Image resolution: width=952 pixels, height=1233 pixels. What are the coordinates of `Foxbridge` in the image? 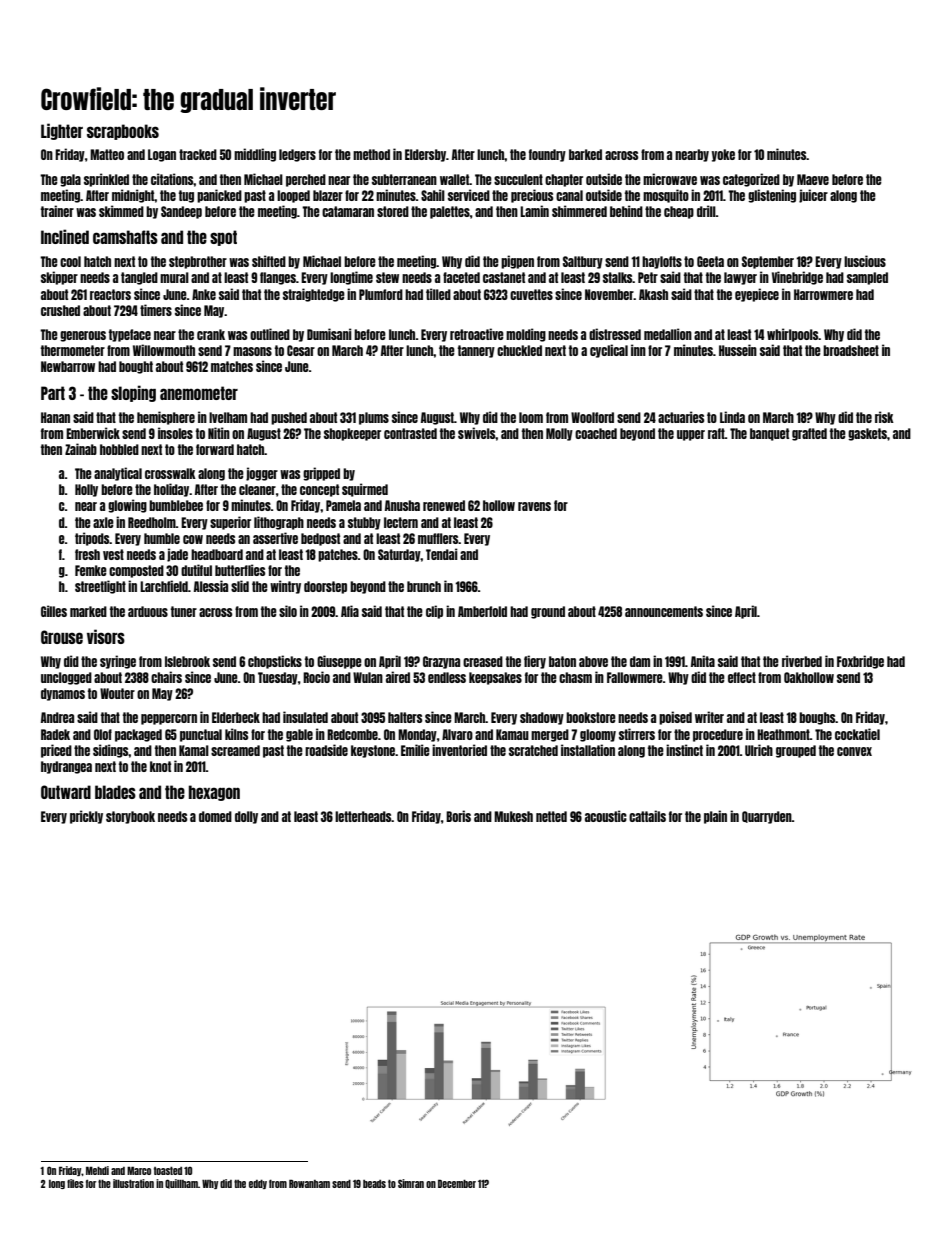 It's located at (860, 662).
